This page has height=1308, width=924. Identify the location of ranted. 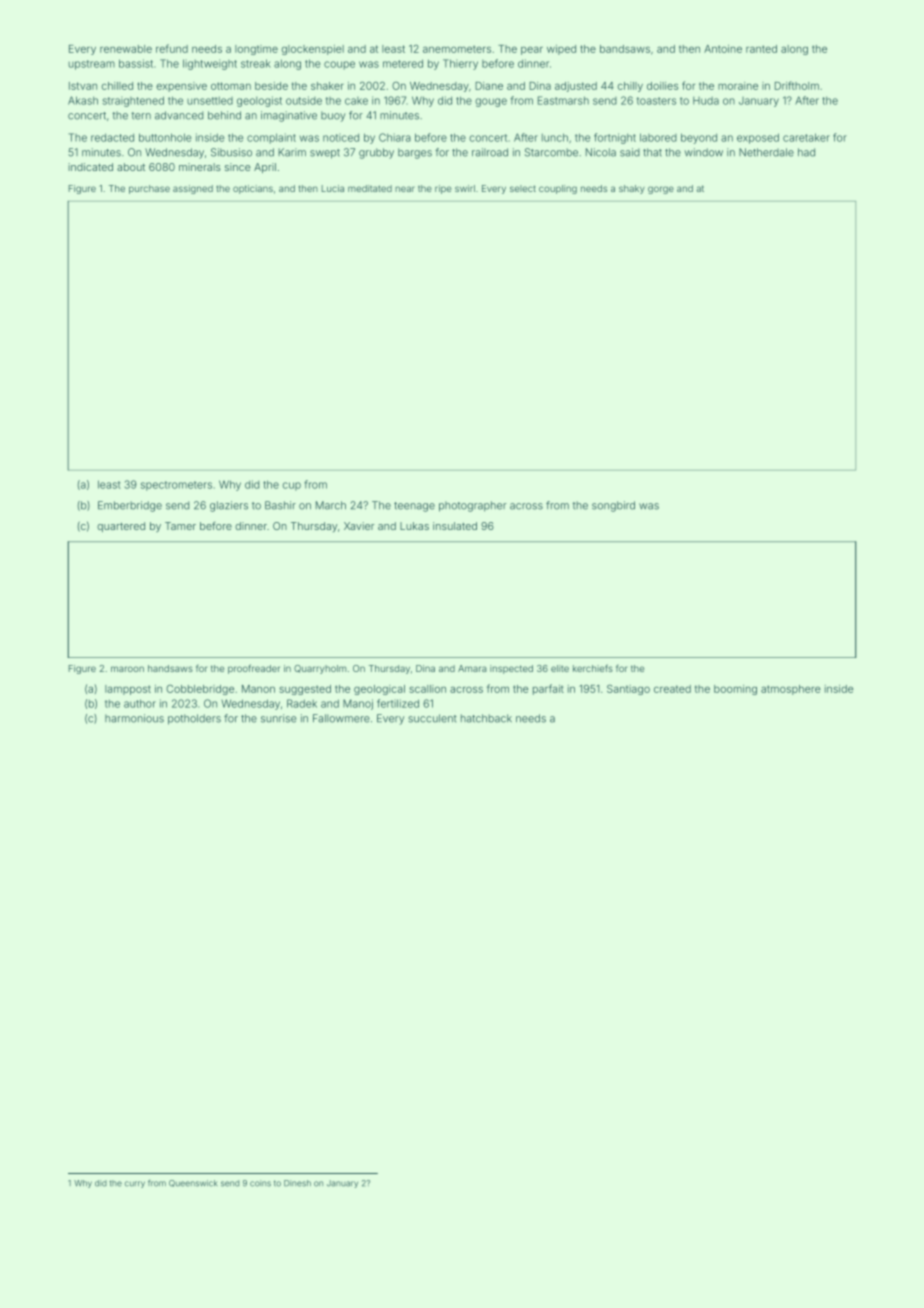
(761, 49).
